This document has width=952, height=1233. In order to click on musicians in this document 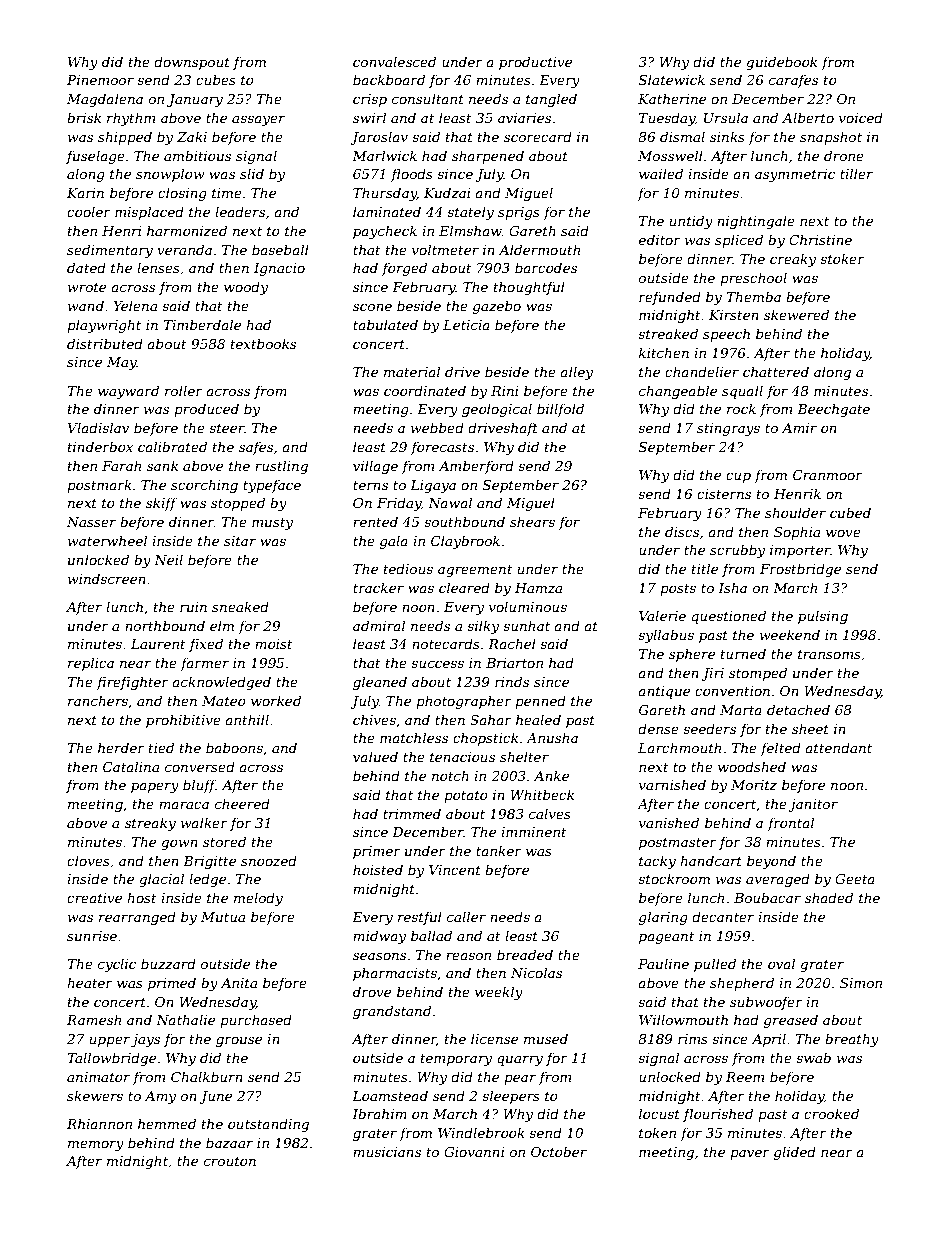, I will do `click(387, 1152)`.
